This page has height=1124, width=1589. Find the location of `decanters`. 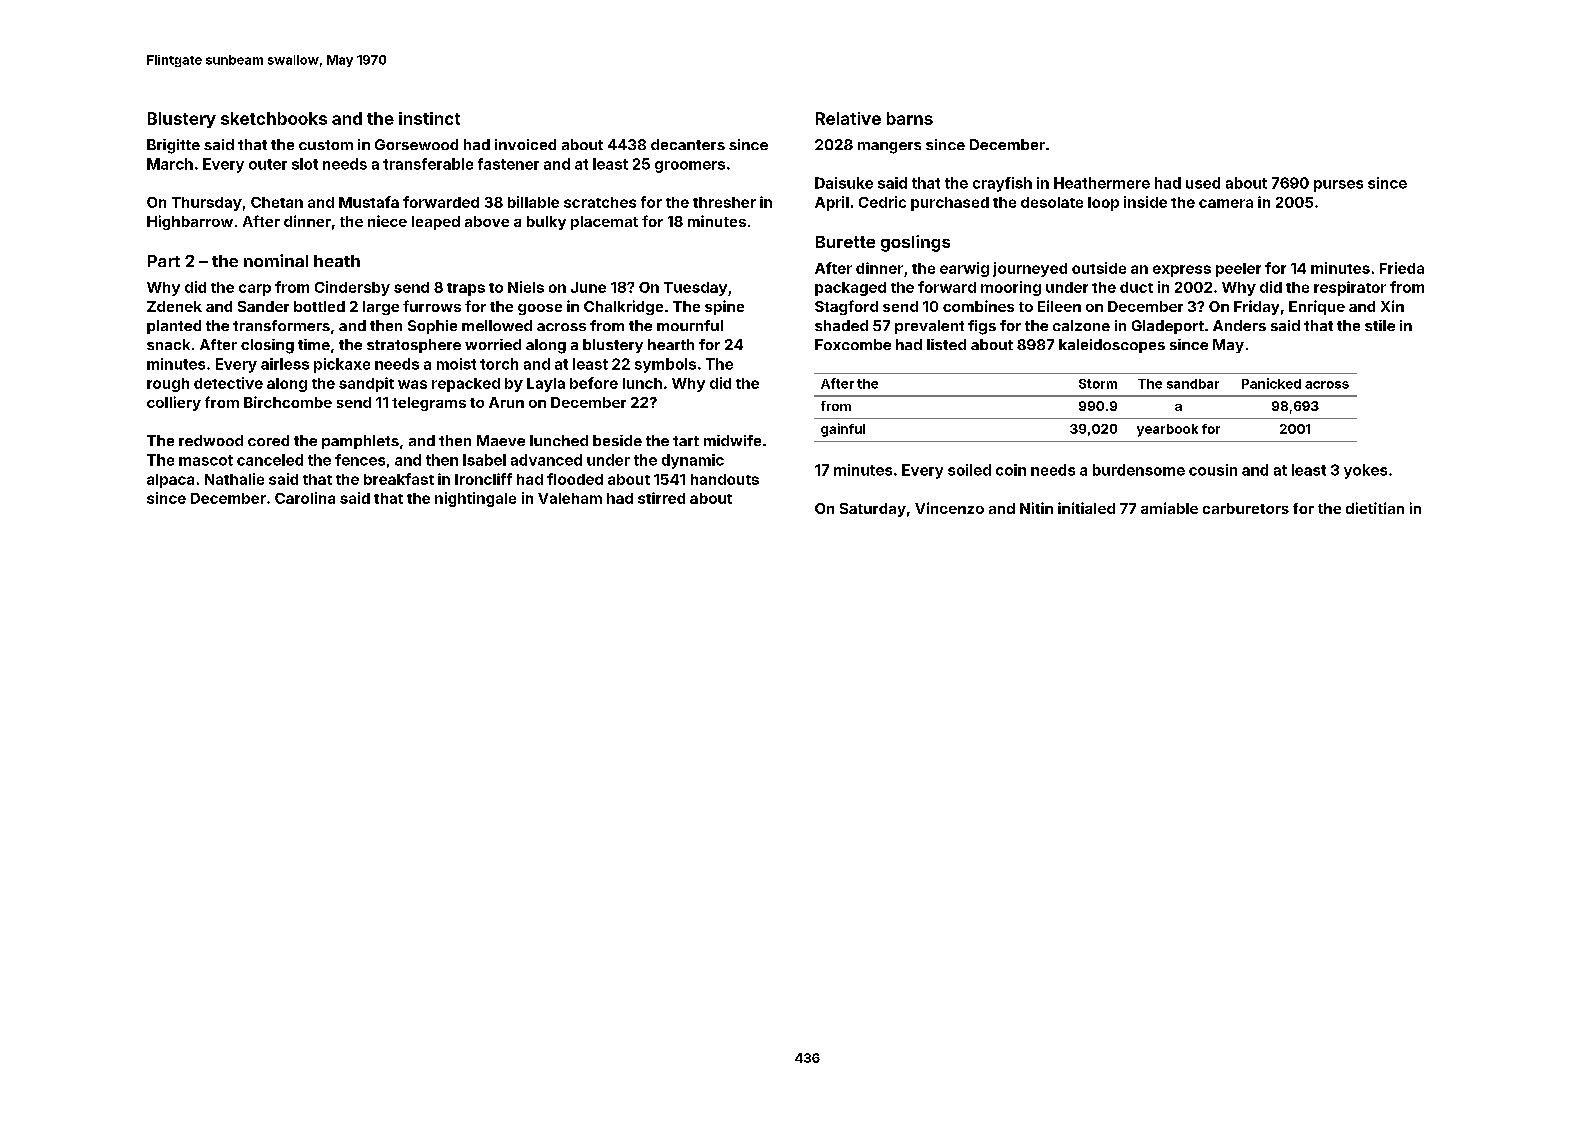

decanters is located at coordinates (688, 144).
